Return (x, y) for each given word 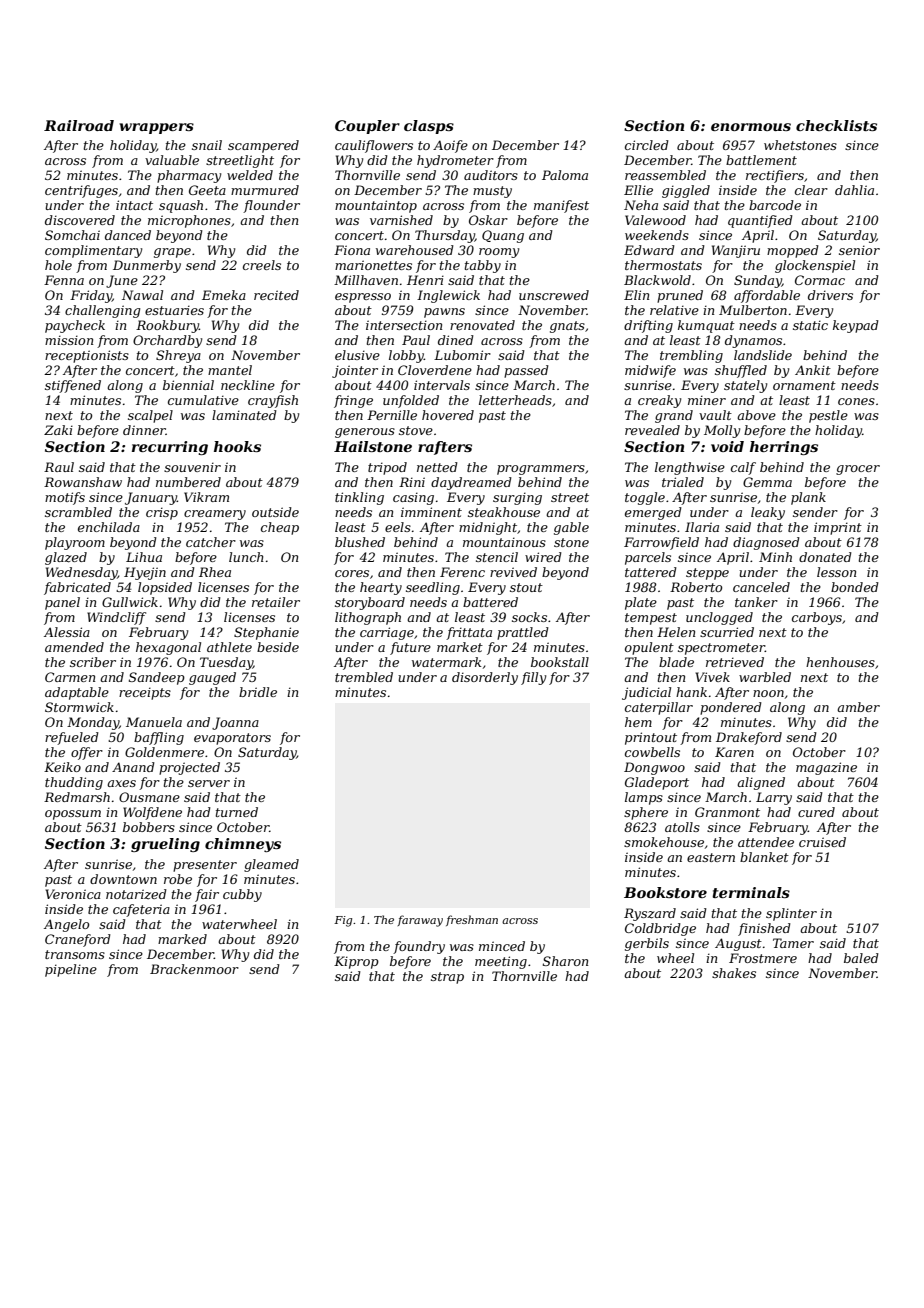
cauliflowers (374, 146)
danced (128, 235)
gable (571, 528)
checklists (836, 125)
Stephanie (266, 633)
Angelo (66, 925)
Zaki (58, 430)
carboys (817, 618)
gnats (567, 327)
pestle (828, 416)
